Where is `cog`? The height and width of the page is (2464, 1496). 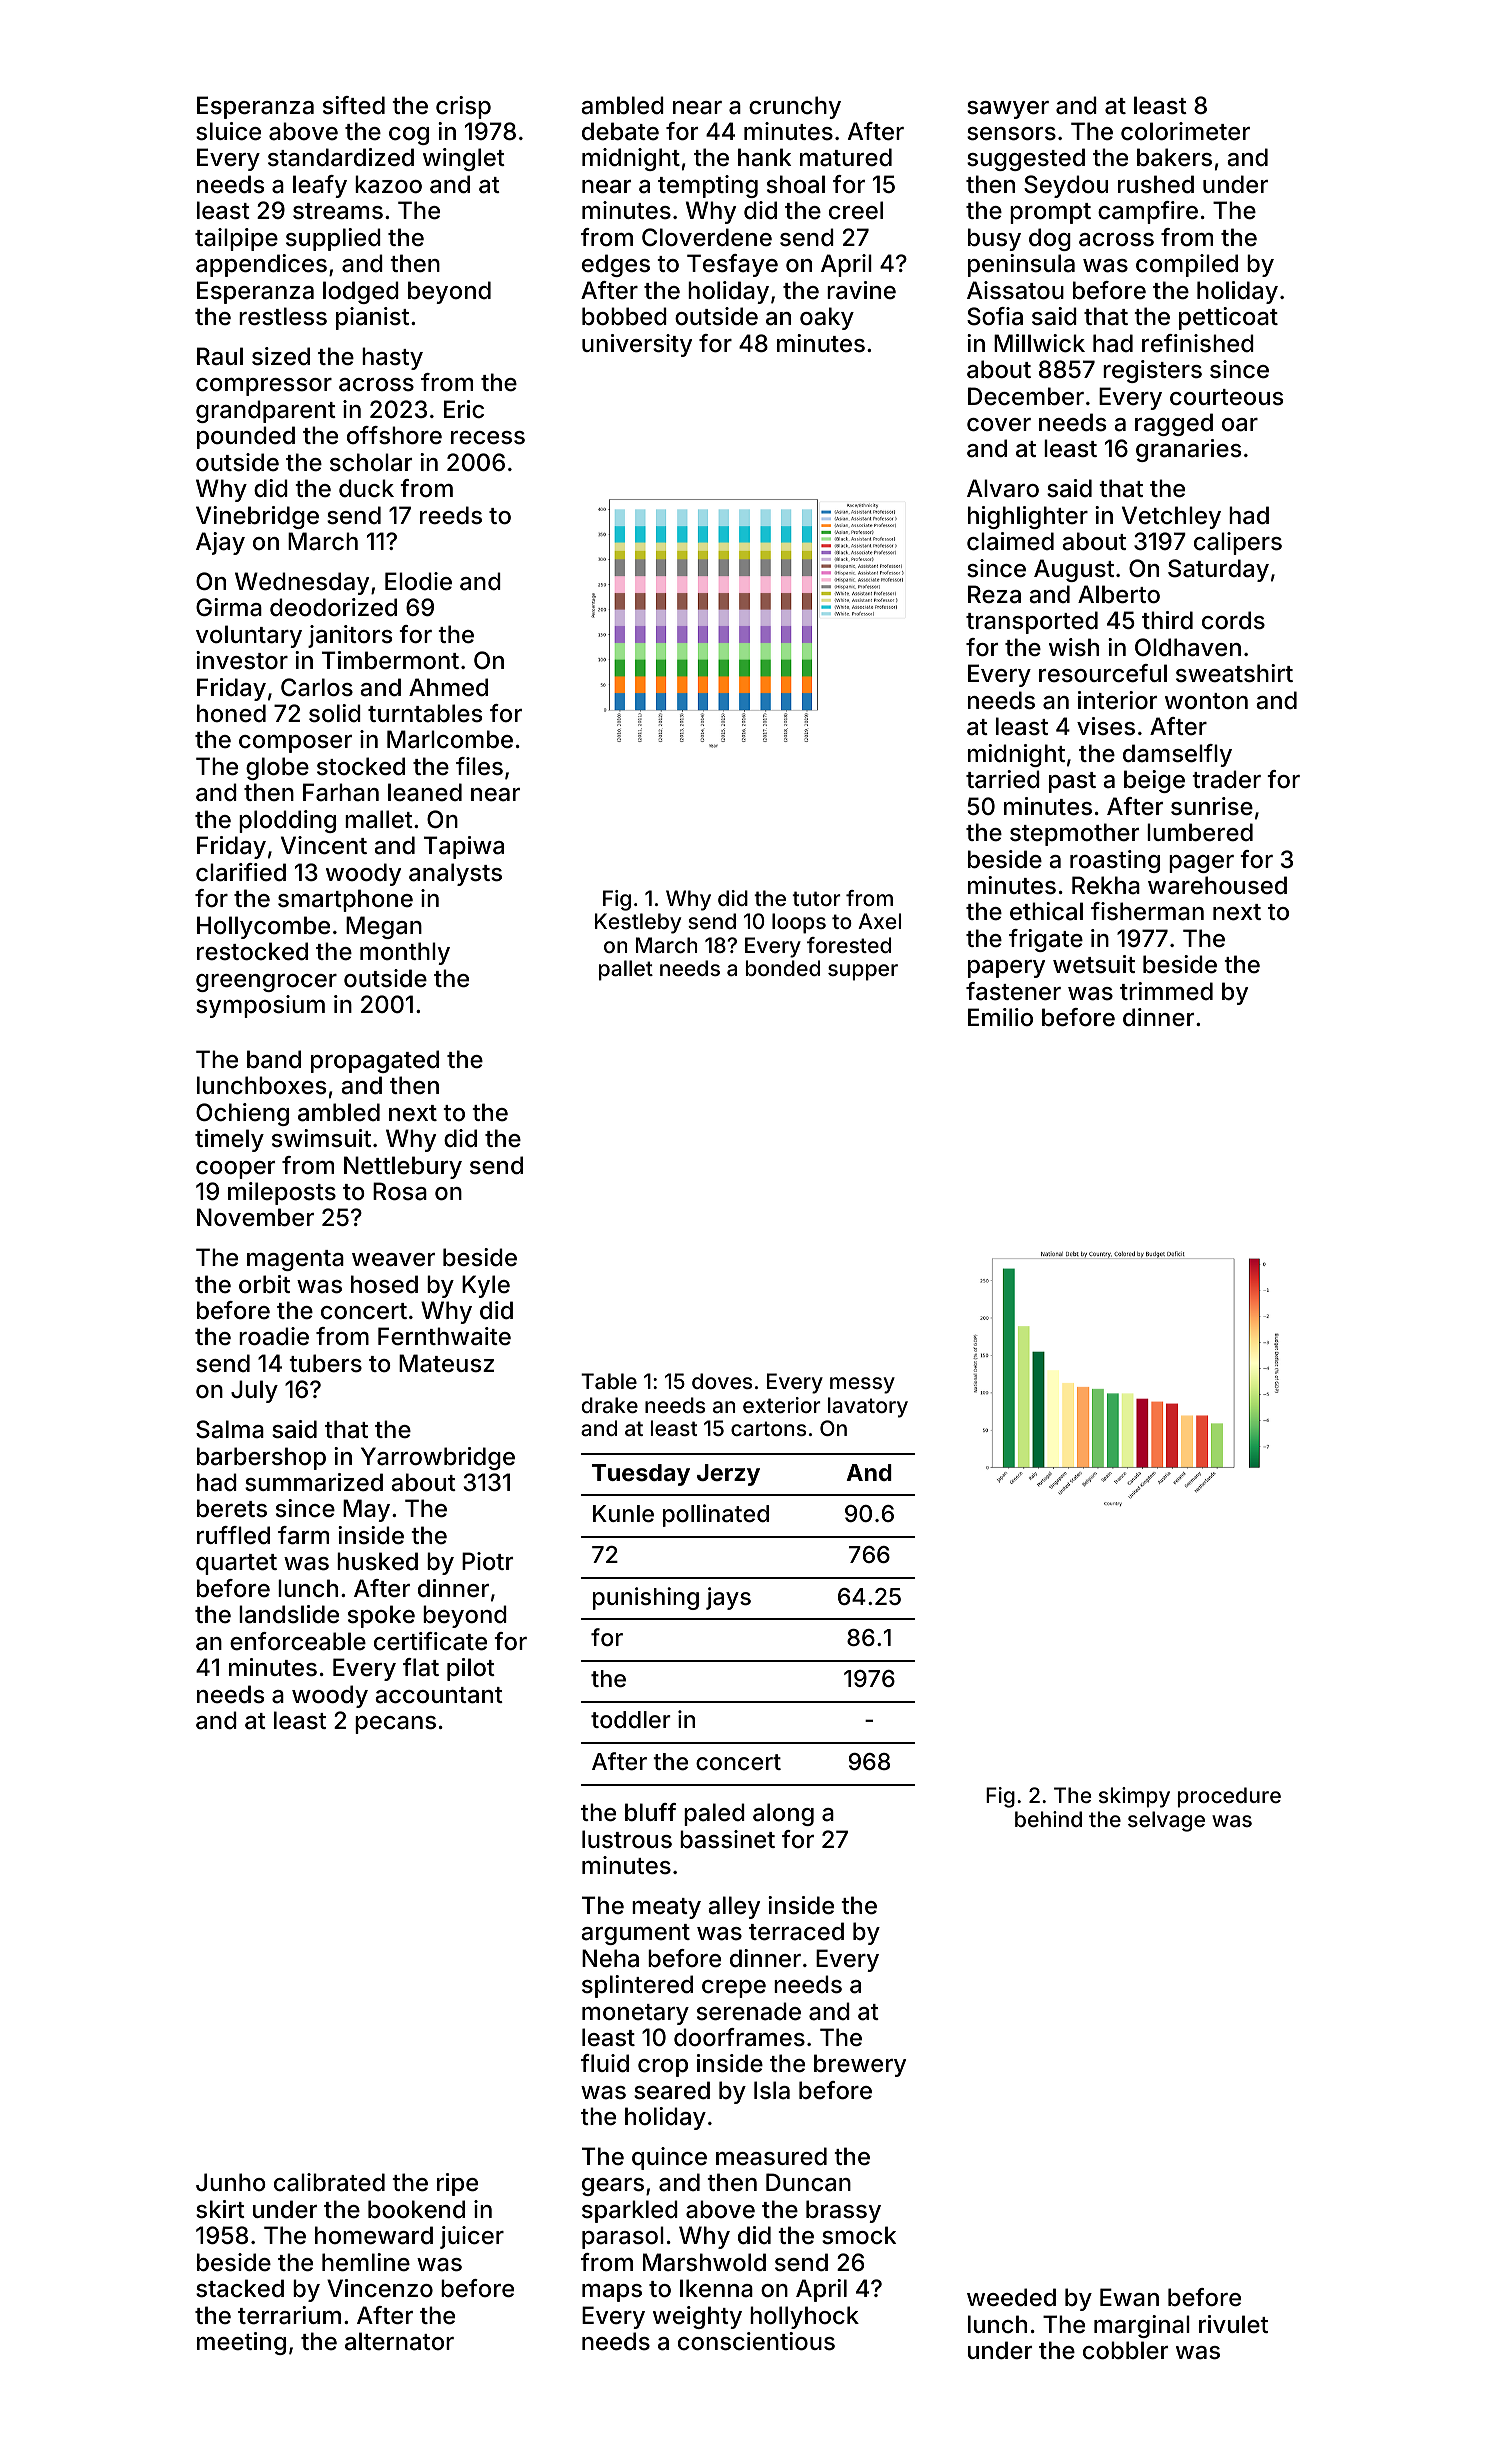
cog is located at coordinates (409, 136).
